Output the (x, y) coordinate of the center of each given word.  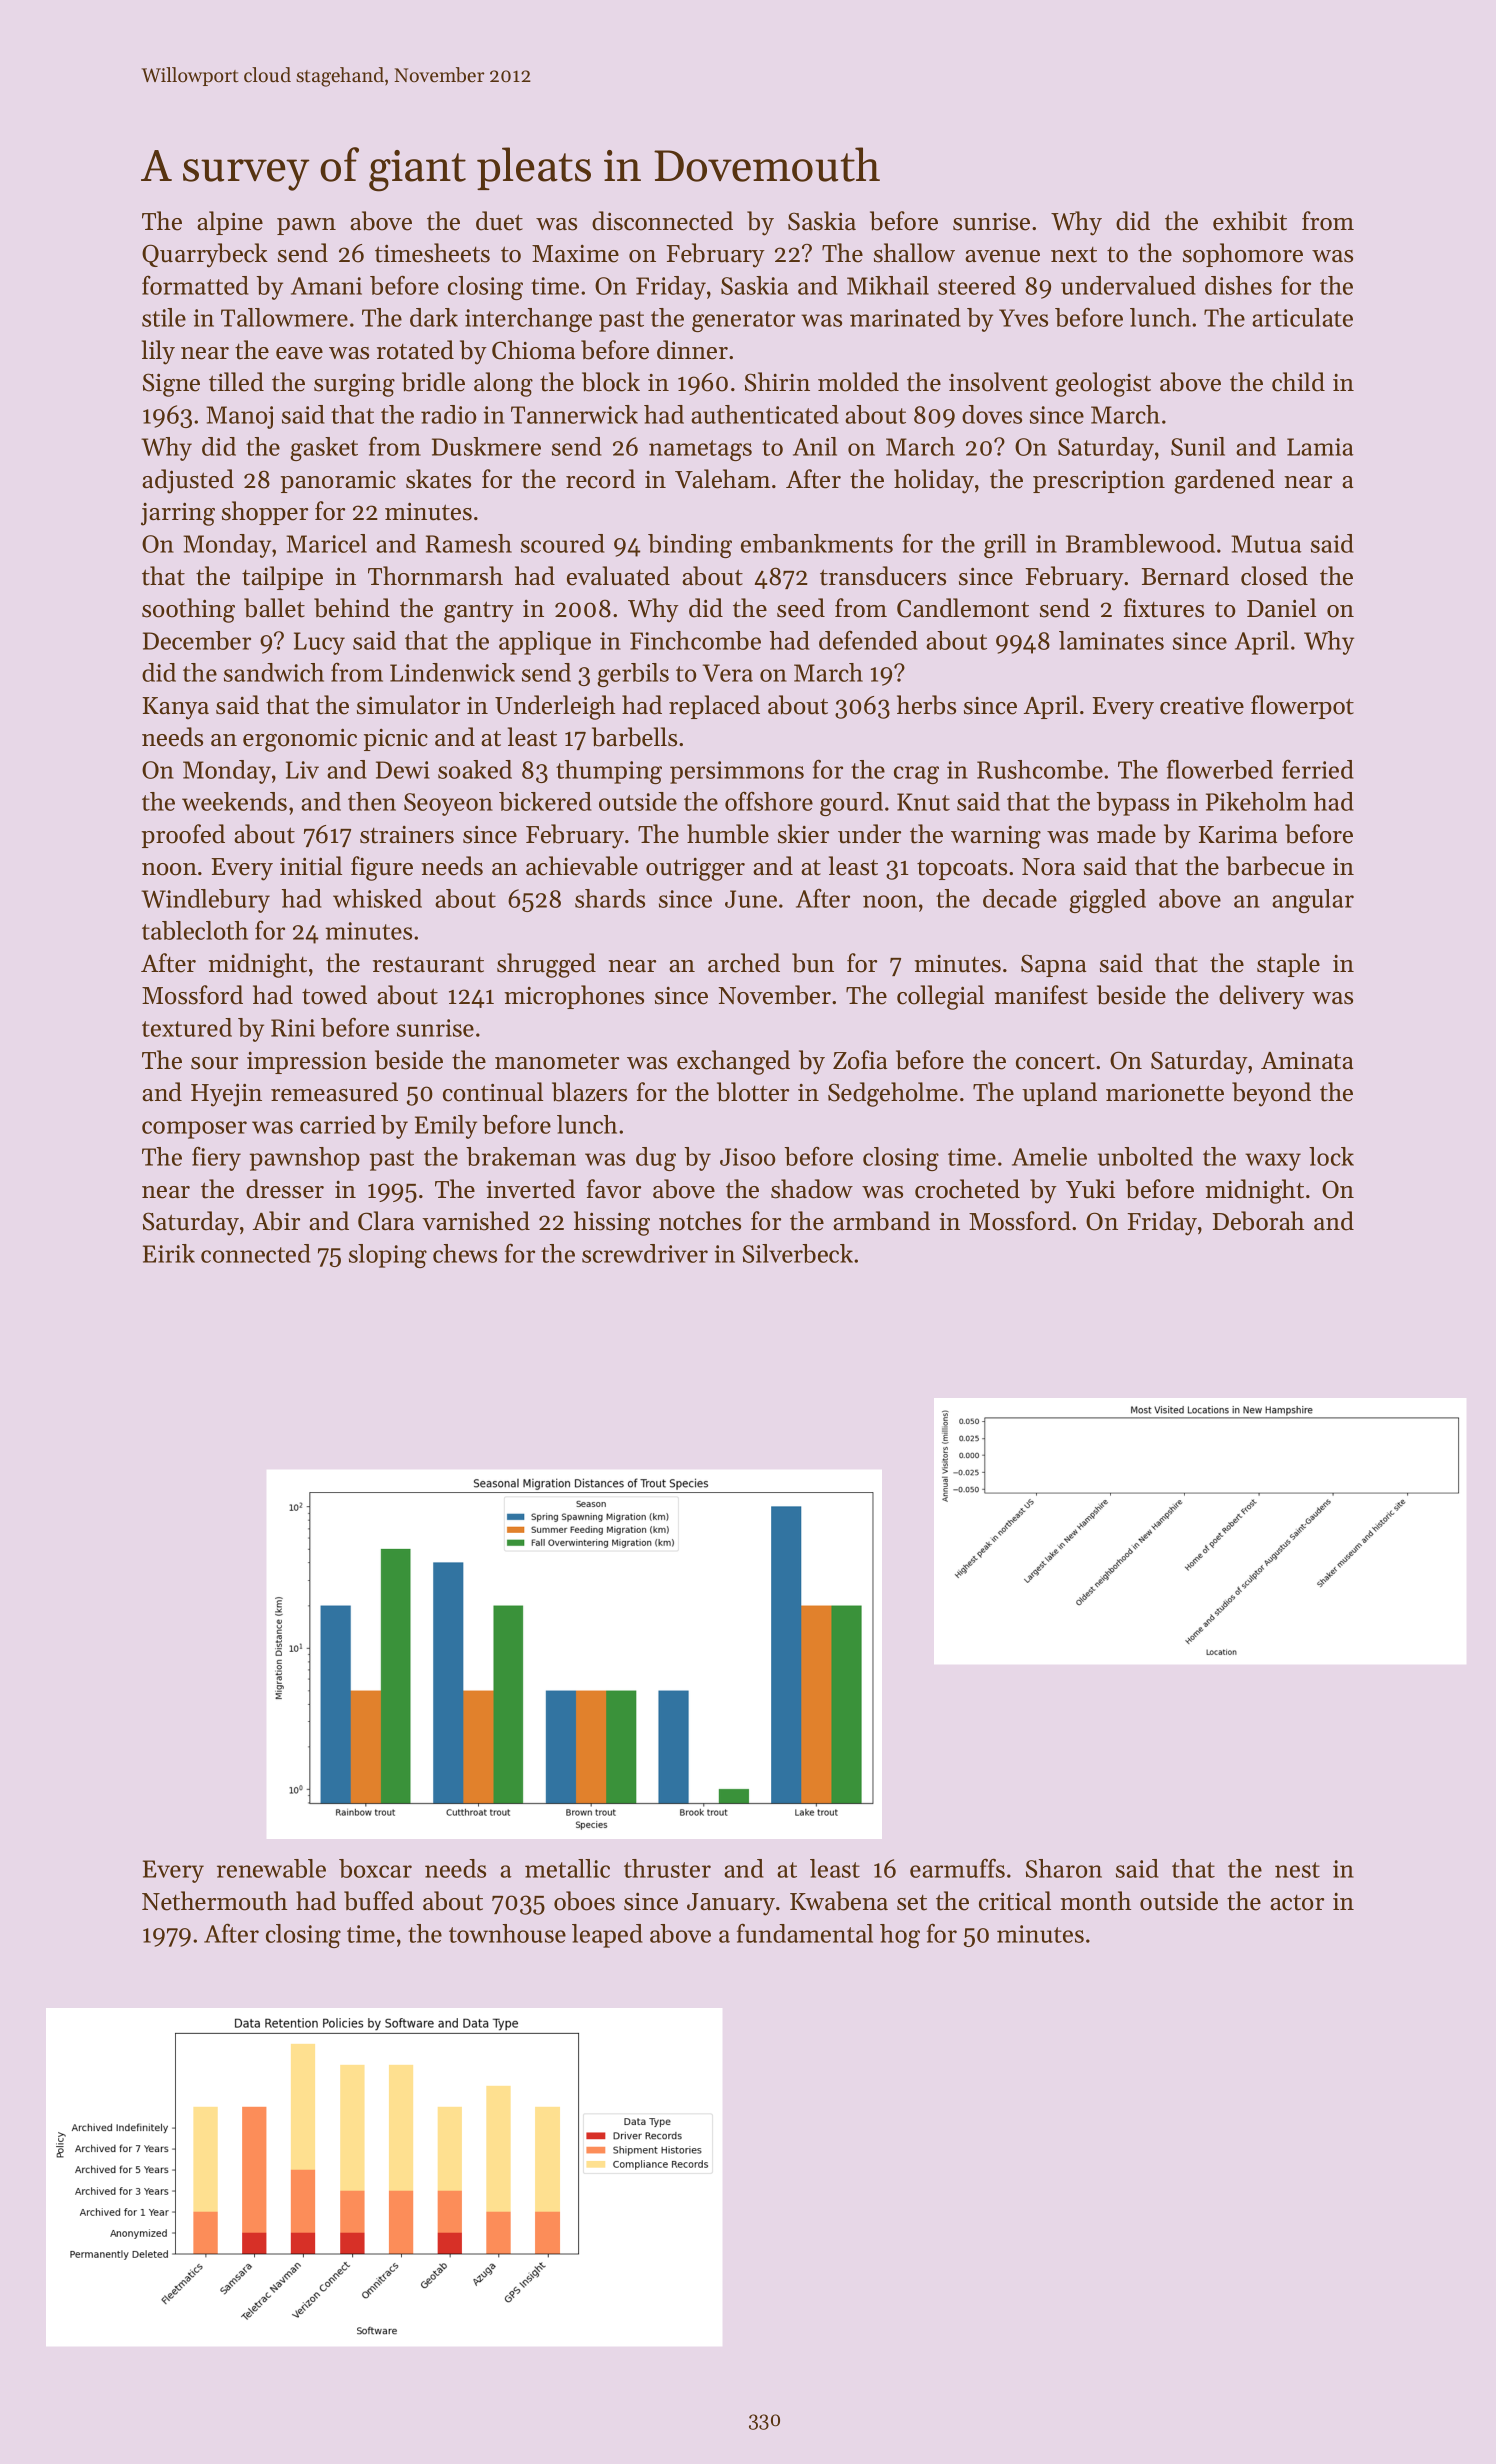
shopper (265, 513)
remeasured (334, 1092)
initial (311, 866)
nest (1297, 1870)
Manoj (239, 417)
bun (813, 963)
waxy (1273, 1162)
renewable (271, 1868)
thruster (667, 1868)
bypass (1132, 804)
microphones (574, 997)
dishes (1238, 285)
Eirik (169, 1253)
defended (868, 640)
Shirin (777, 382)
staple (1288, 965)
